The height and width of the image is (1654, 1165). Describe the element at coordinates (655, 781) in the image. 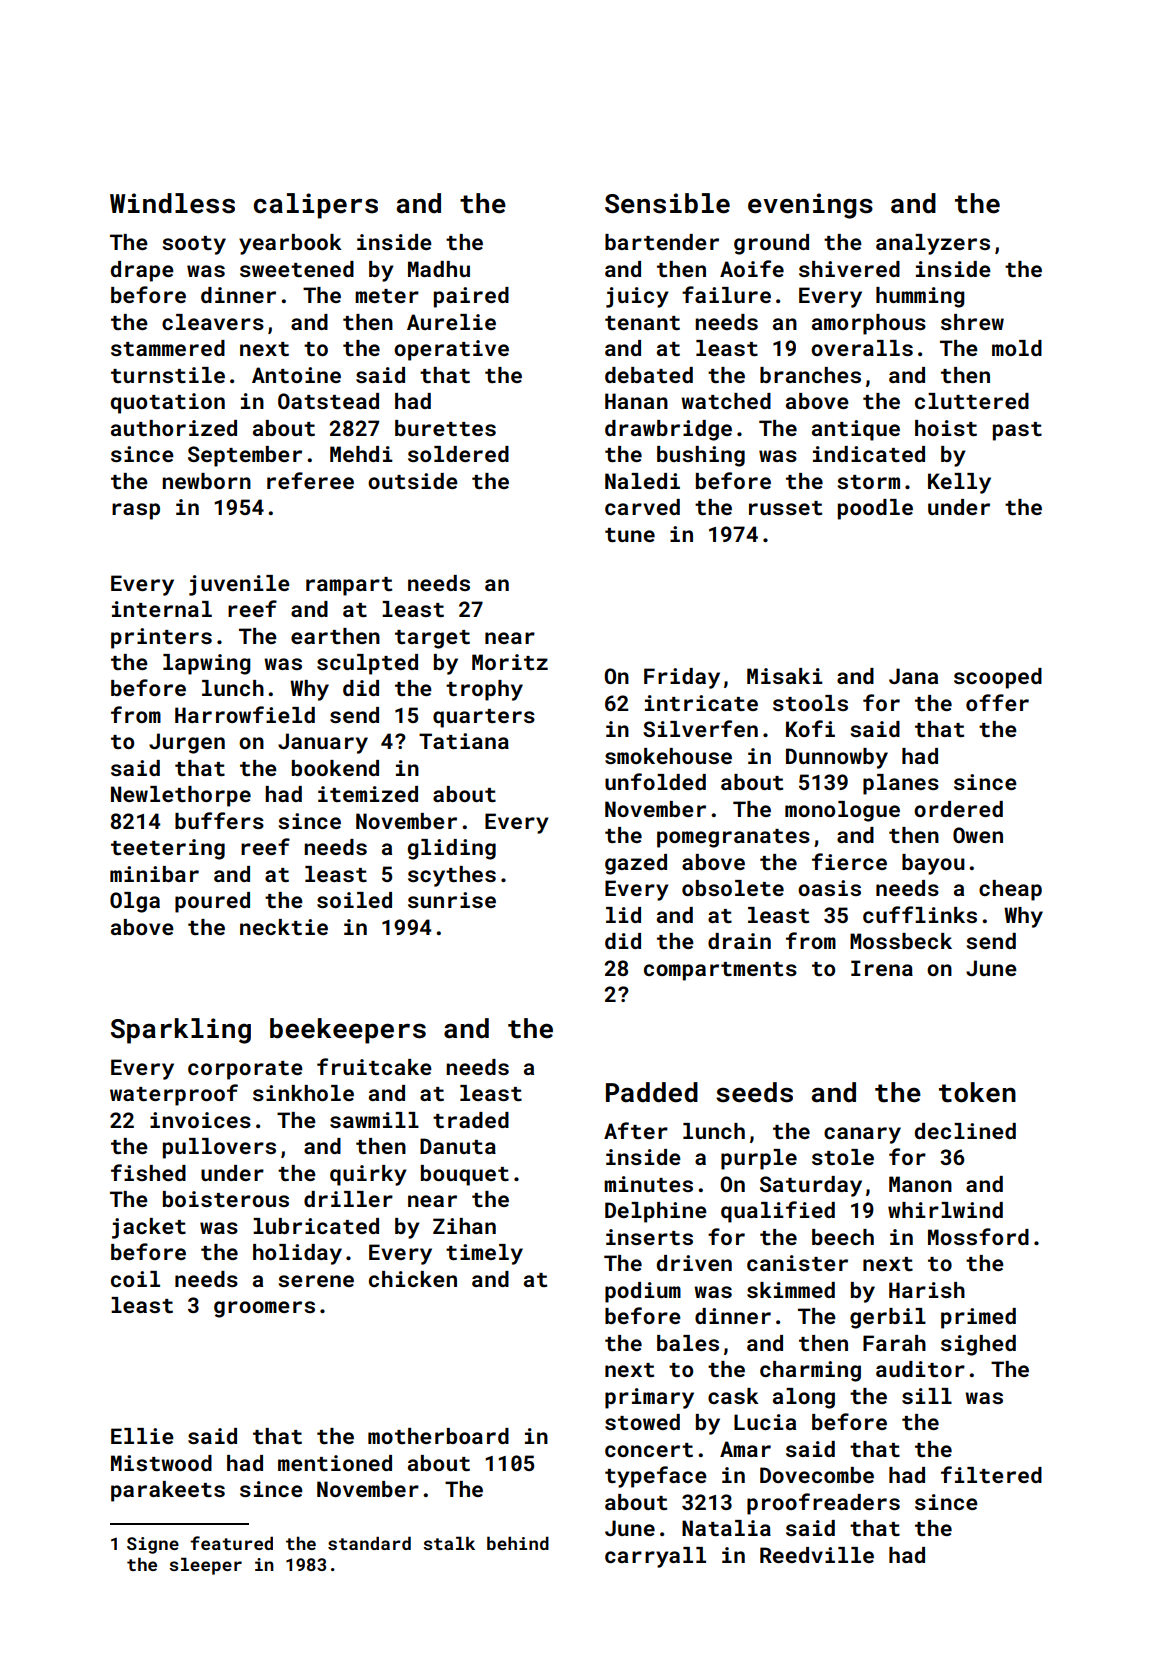

I see `unfolded` at that location.
